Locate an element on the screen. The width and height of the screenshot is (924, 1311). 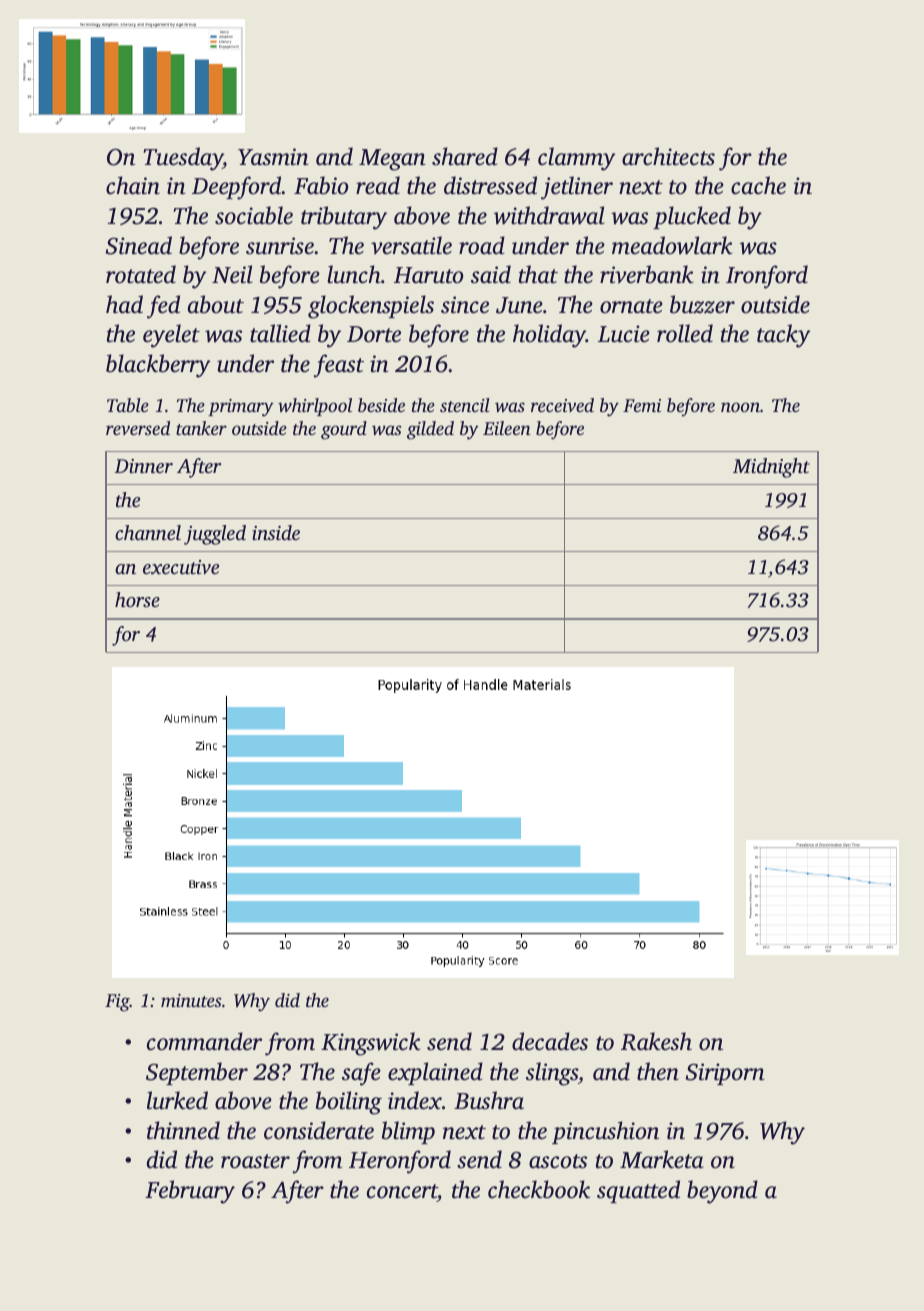
Eileen is located at coordinates (507, 428).
